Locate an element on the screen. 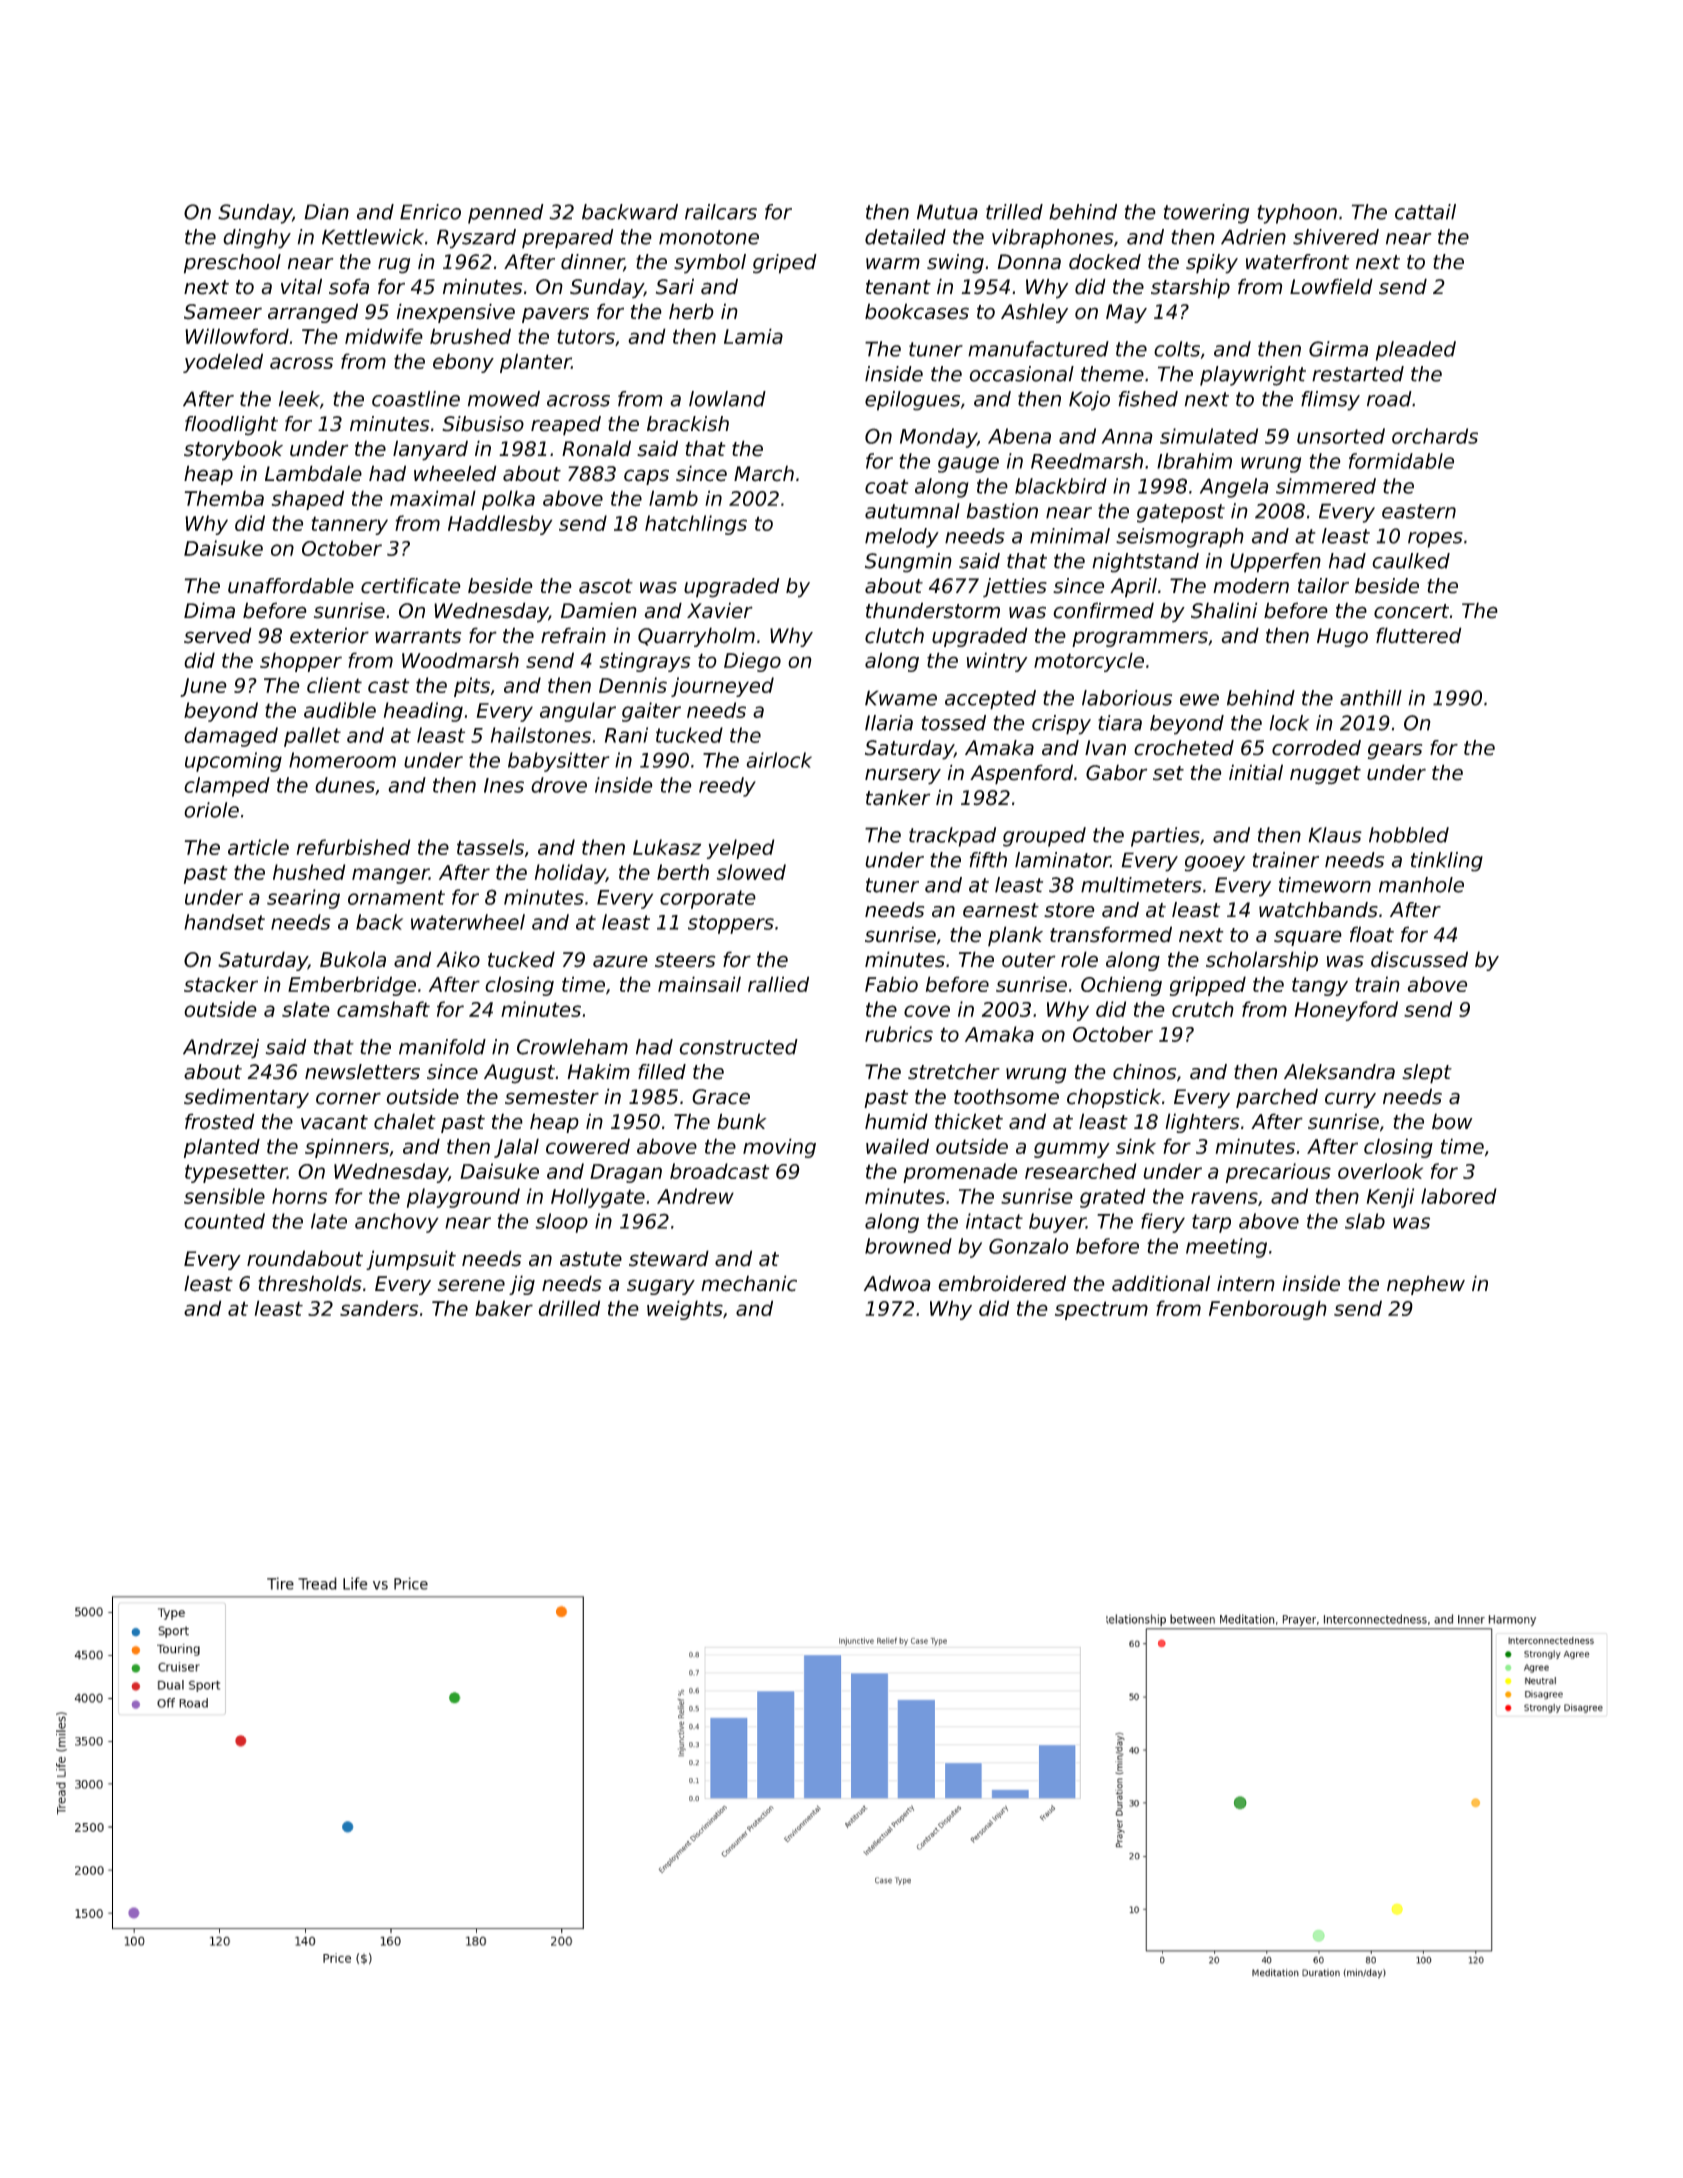  sanders is located at coordinates (379, 1308).
